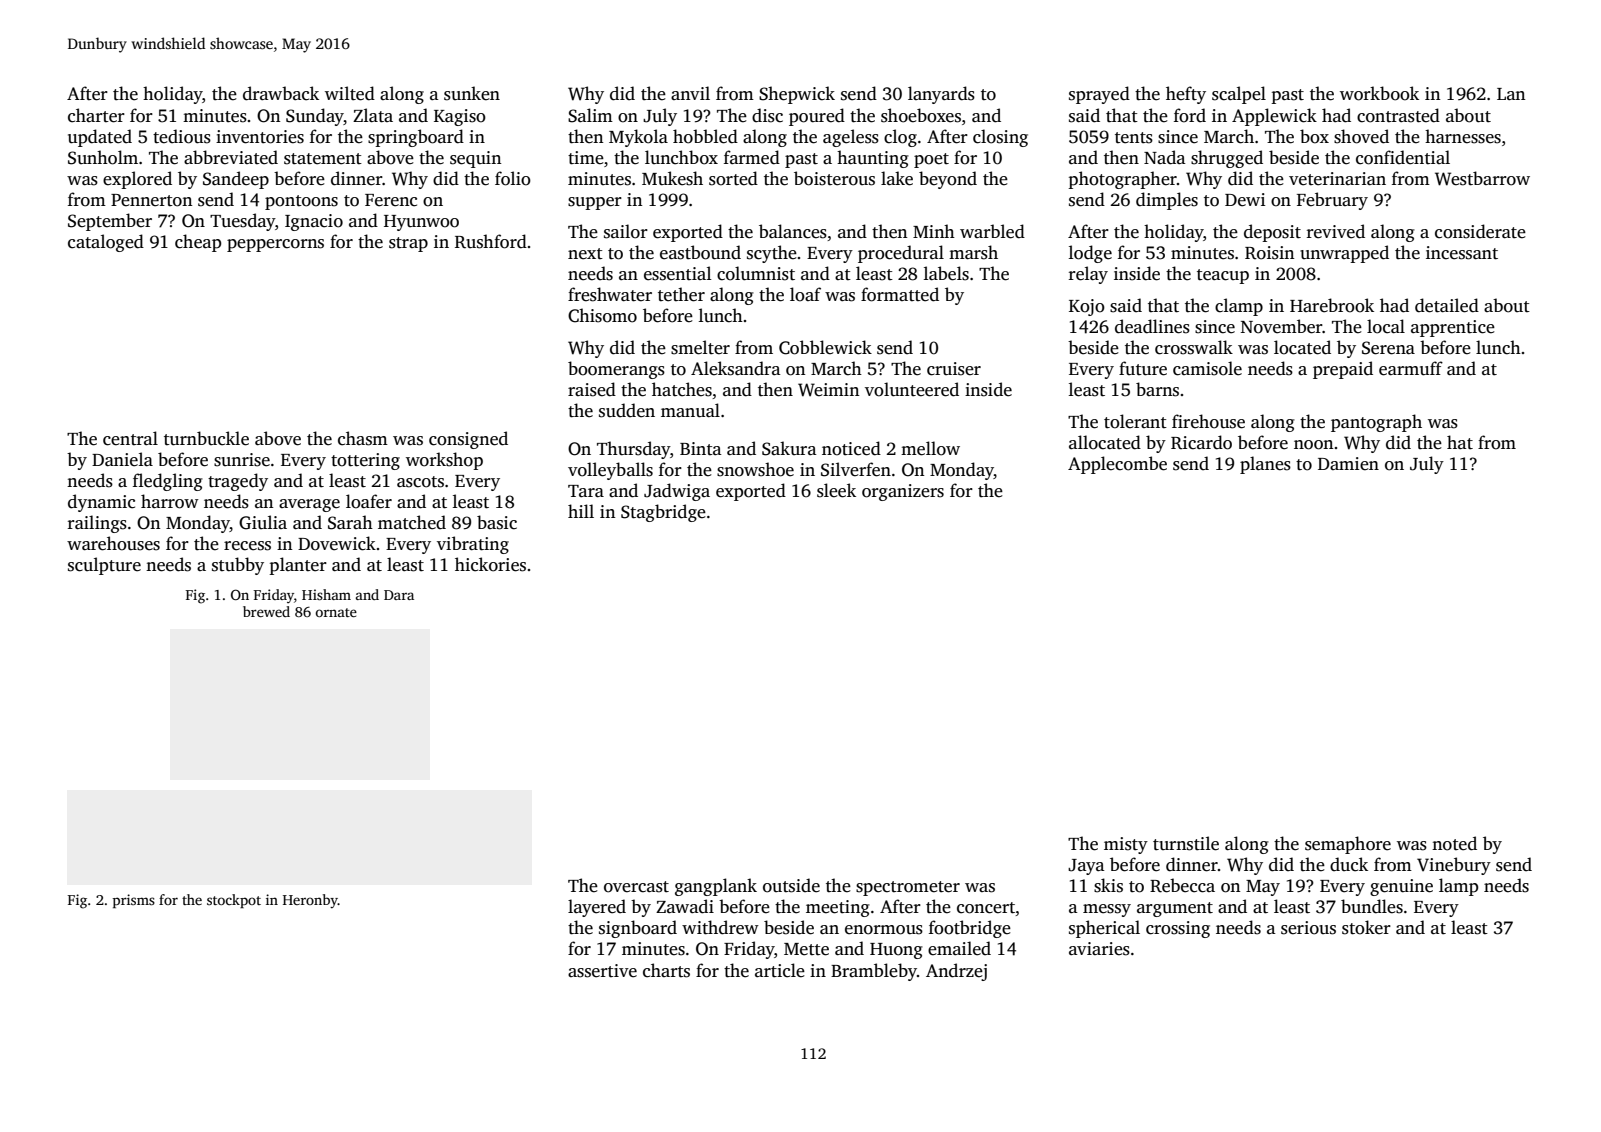  Describe the element at coordinates (1223, 276) in the image. I see `teacup` at that location.
